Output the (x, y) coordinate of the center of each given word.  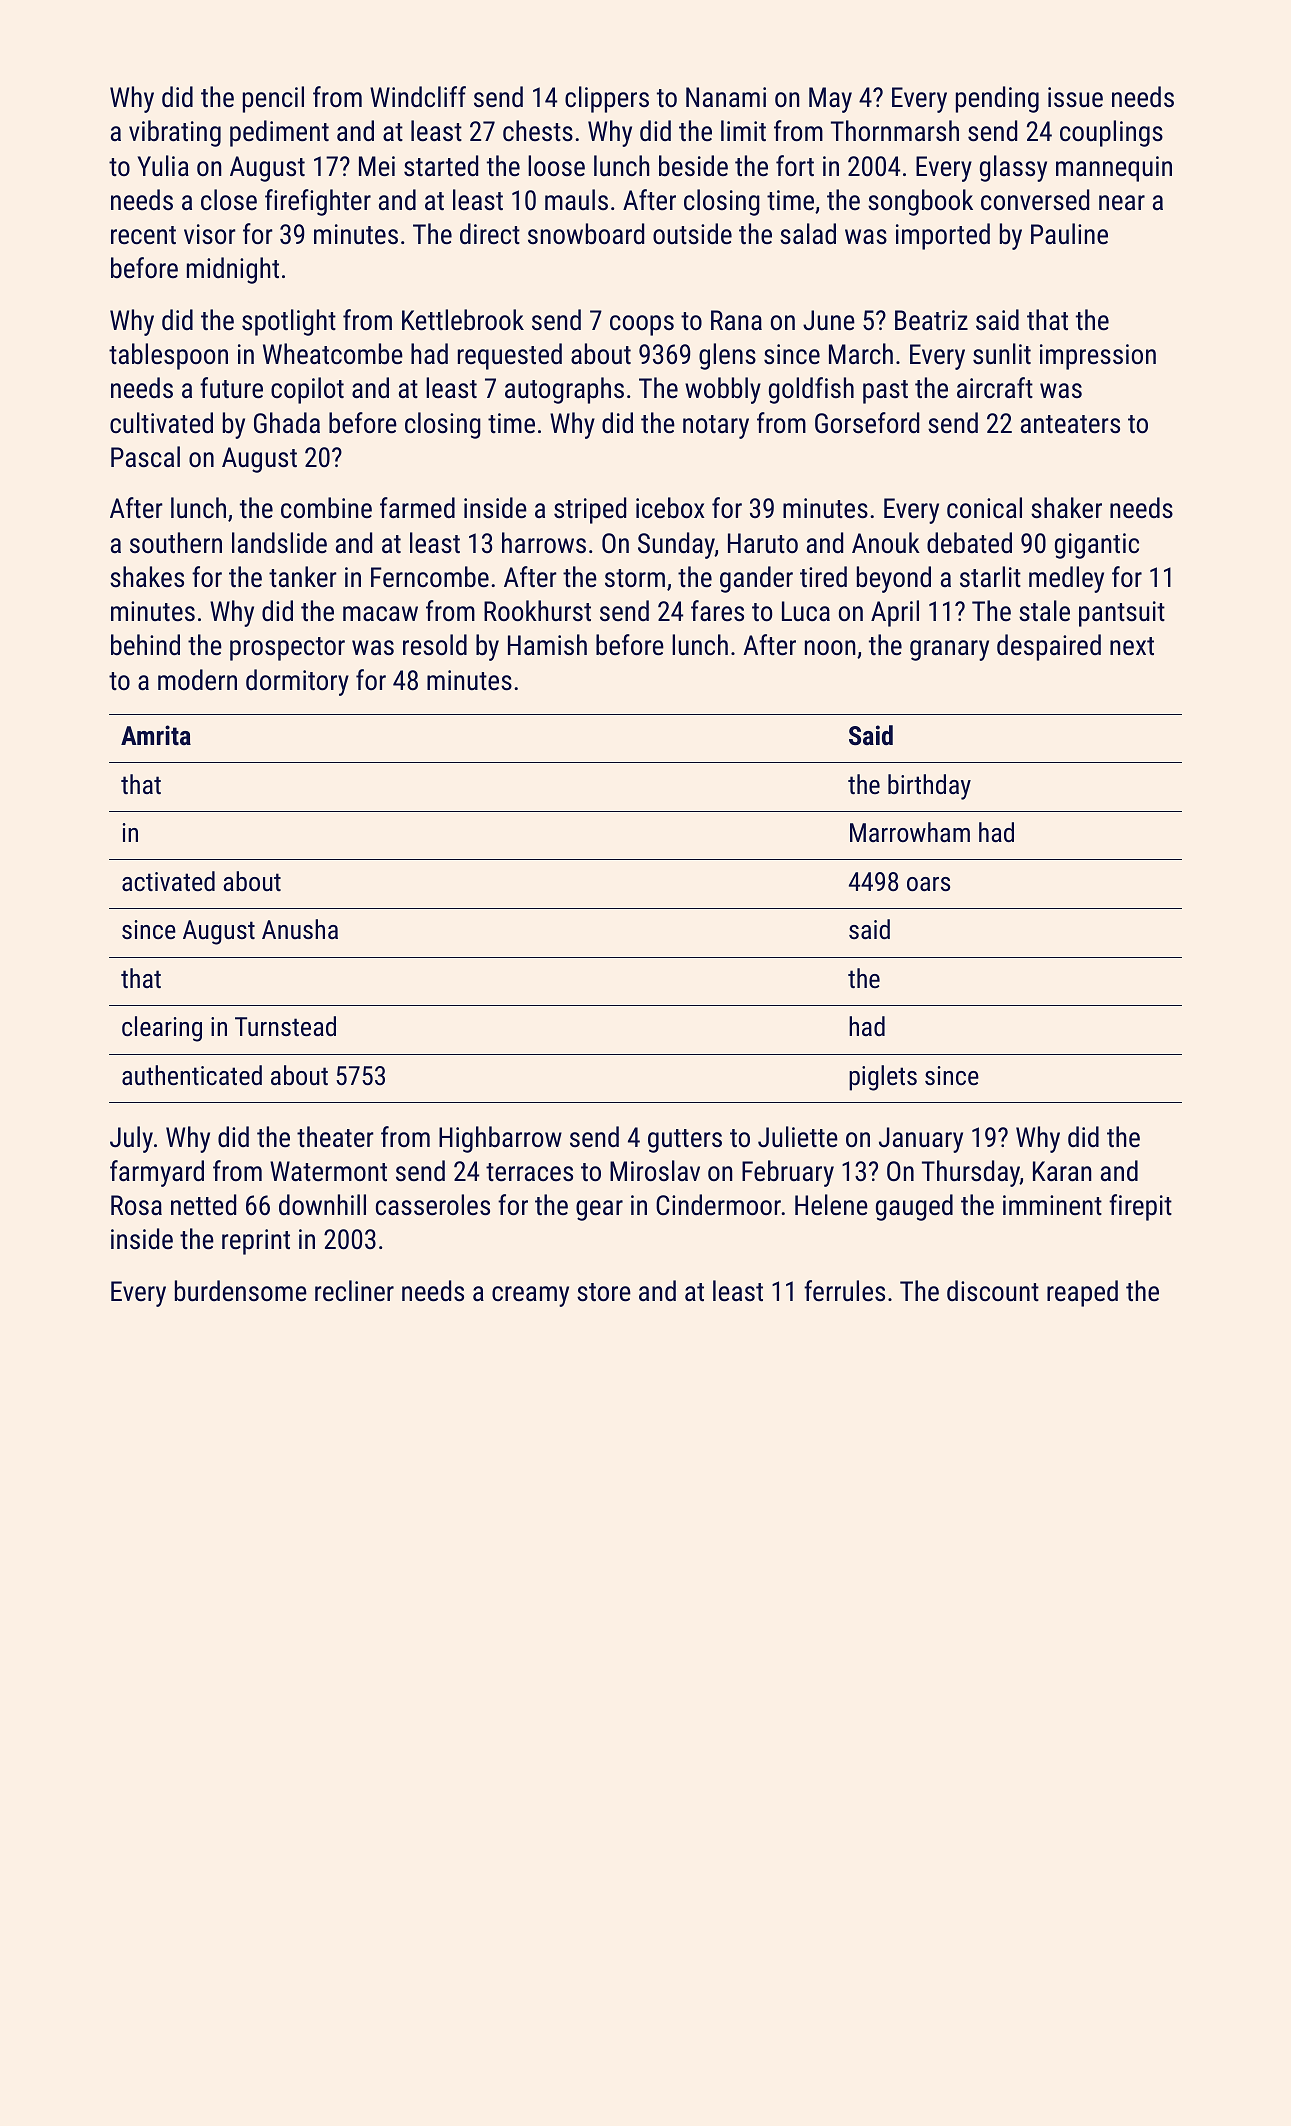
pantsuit (1122, 614)
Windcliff (418, 97)
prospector (287, 649)
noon (830, 648)
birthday (929, 787)
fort (795, 166)
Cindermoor (718, 1205)
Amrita (156, 735)
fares (717, 611)
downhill (322, 1205)
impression (1098, 357)
